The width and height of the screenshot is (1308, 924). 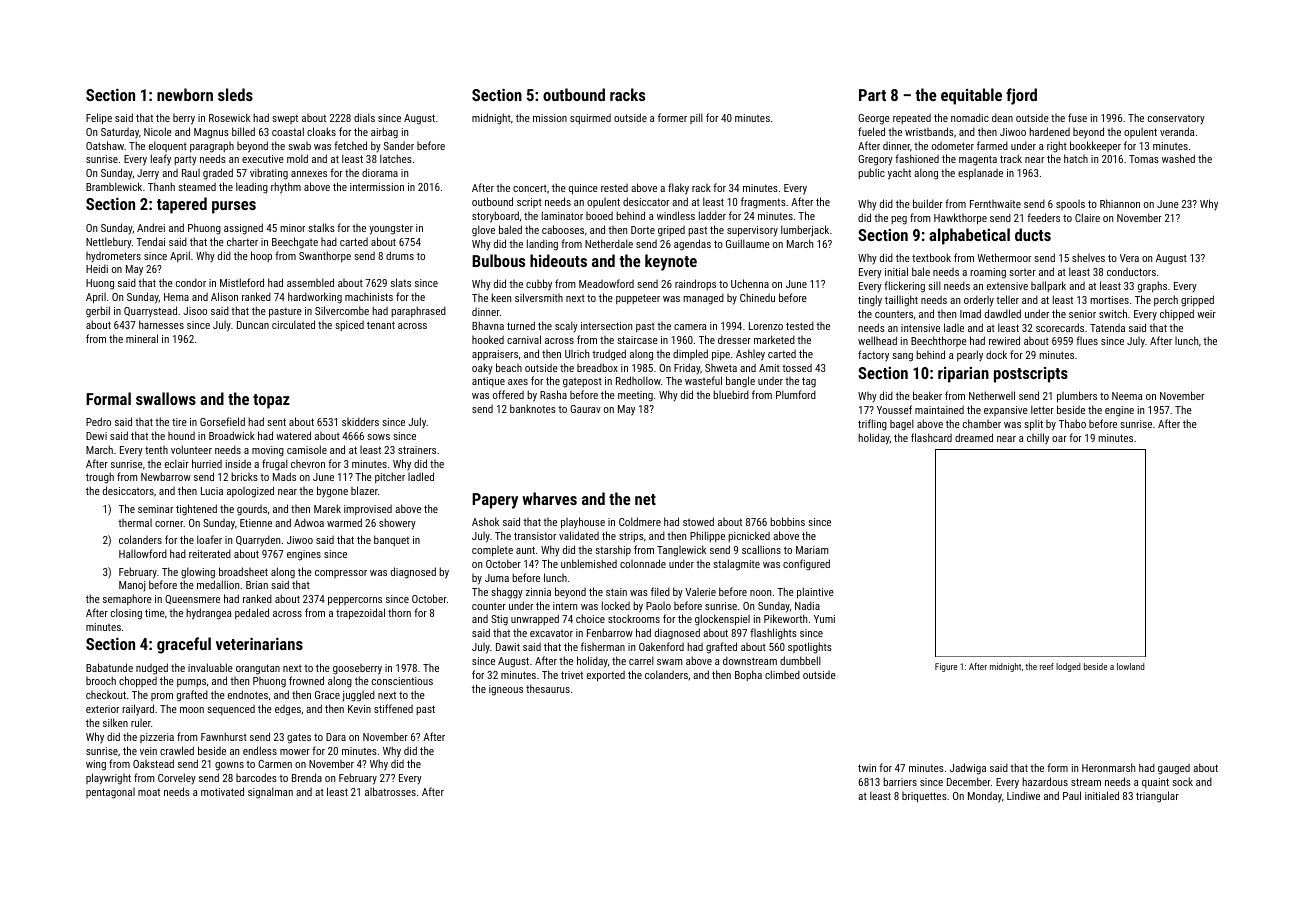 I want to click on squirmed, so click(x=590, y=119).
